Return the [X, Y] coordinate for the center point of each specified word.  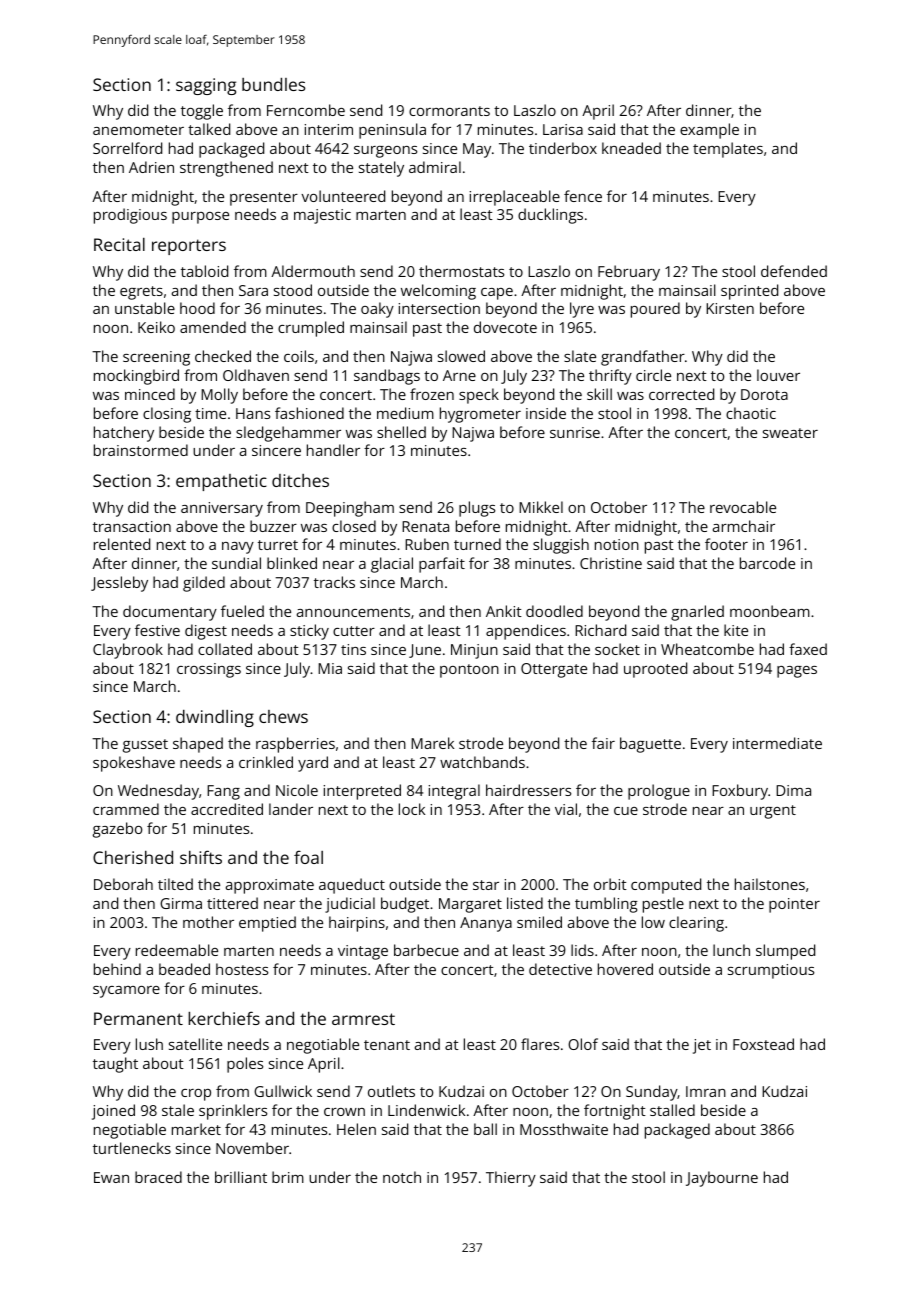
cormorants [449, 111]
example [709, 131]
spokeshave [134, 764]
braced [158, 1177]
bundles [273, 84]
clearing [696, 924]
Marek [432, 743]
